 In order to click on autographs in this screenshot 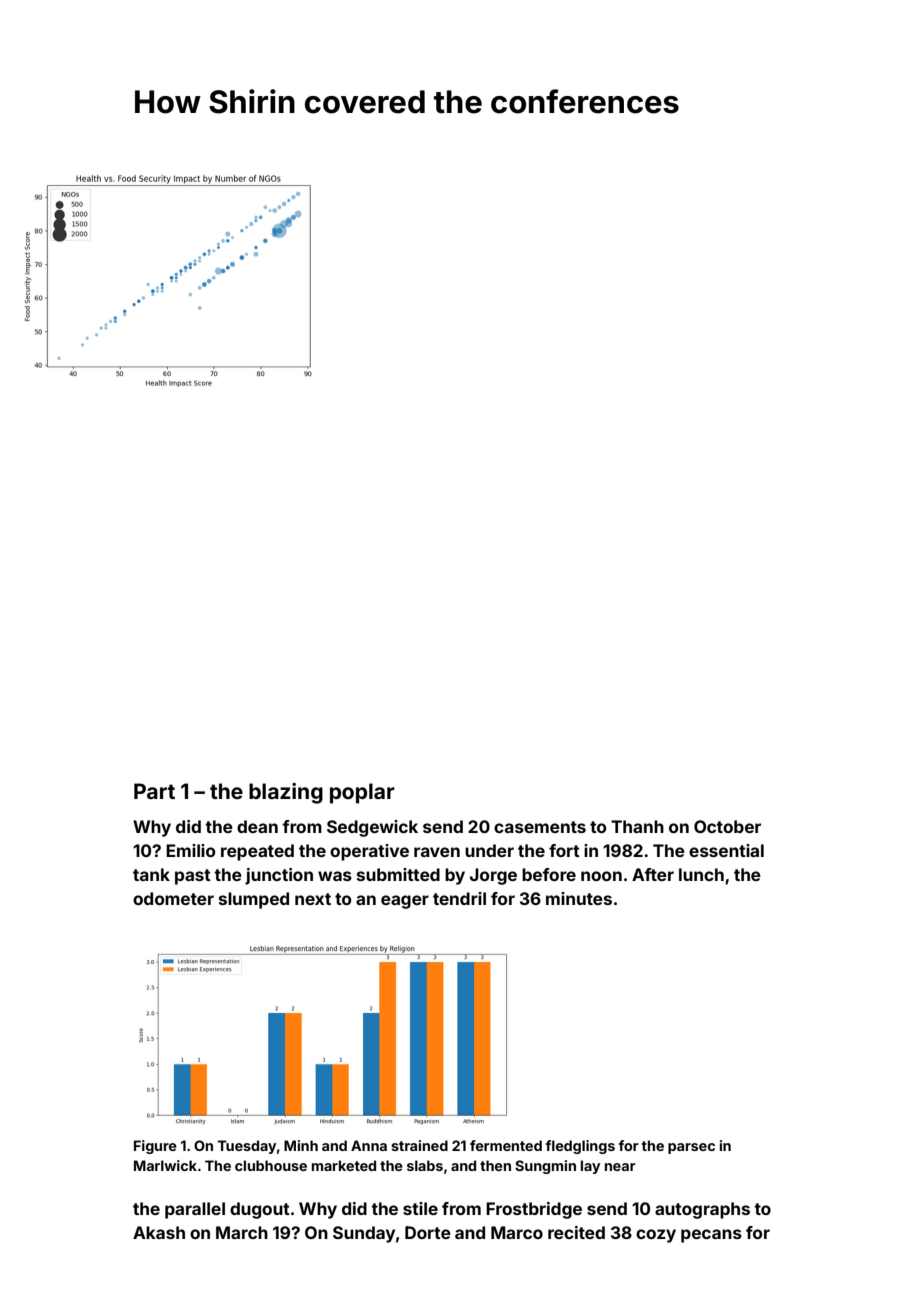, I will do `click(702, 1210)`.
